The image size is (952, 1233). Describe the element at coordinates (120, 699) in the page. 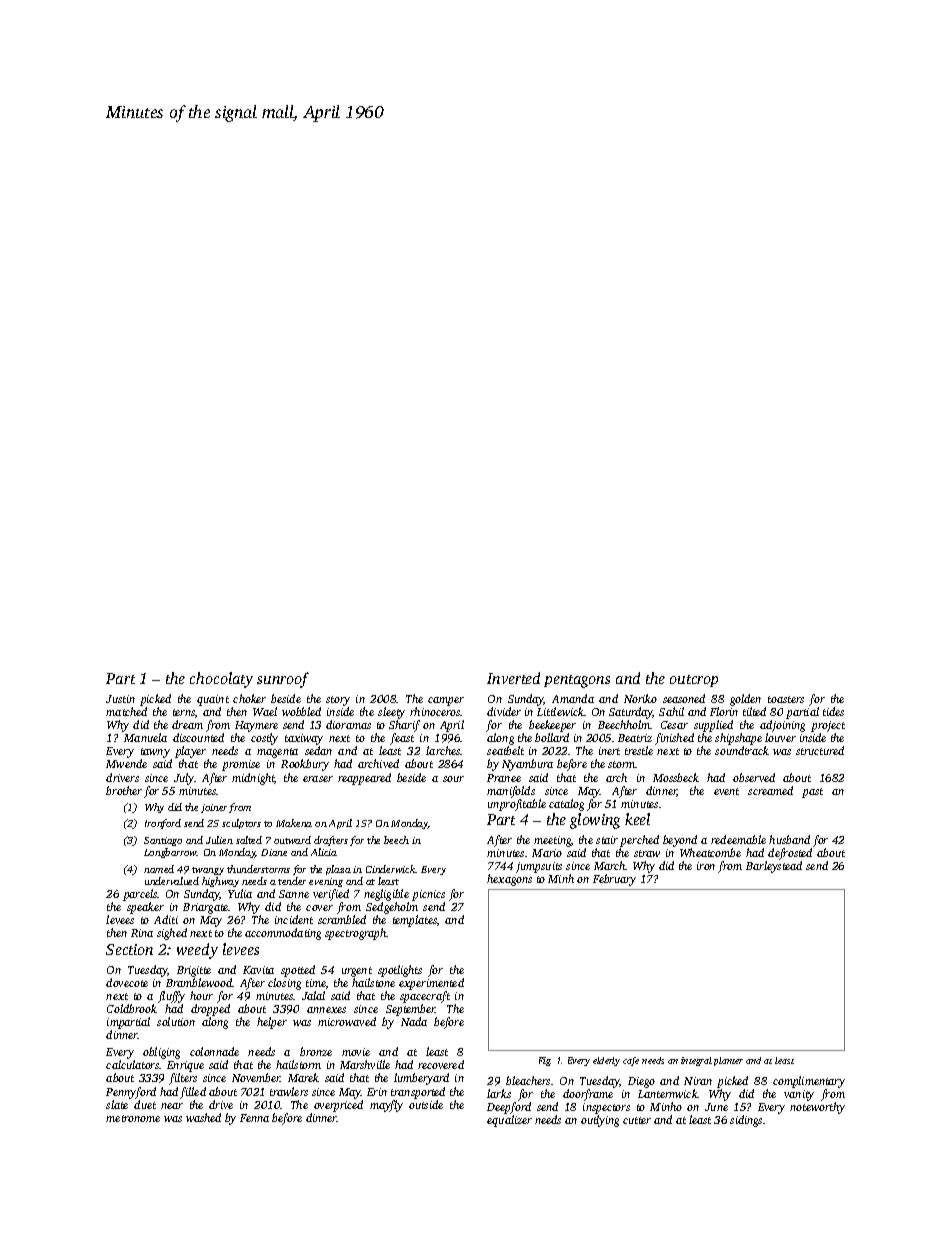

I see `Justin` at that location.
